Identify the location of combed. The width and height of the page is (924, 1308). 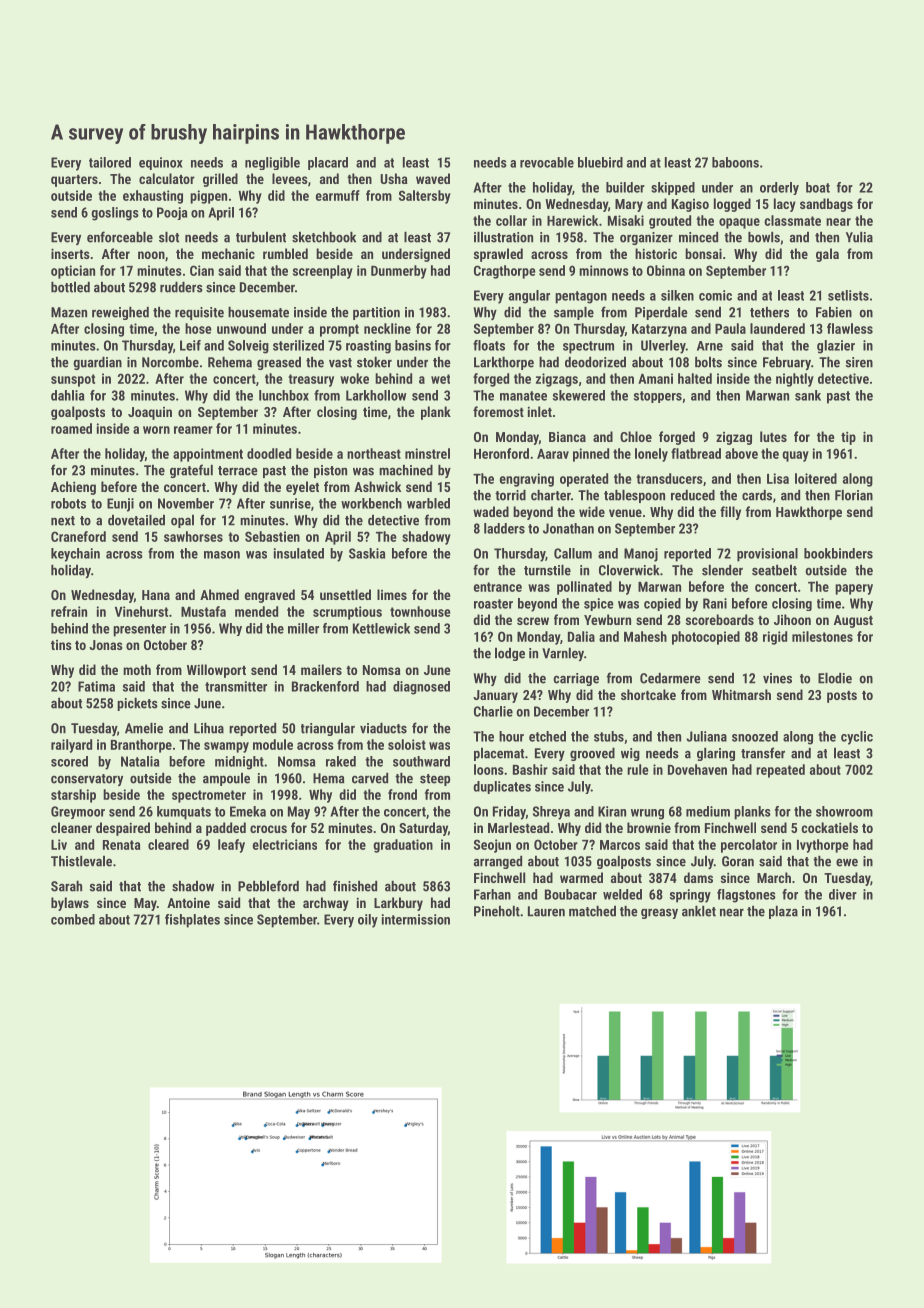
(73, 919).
